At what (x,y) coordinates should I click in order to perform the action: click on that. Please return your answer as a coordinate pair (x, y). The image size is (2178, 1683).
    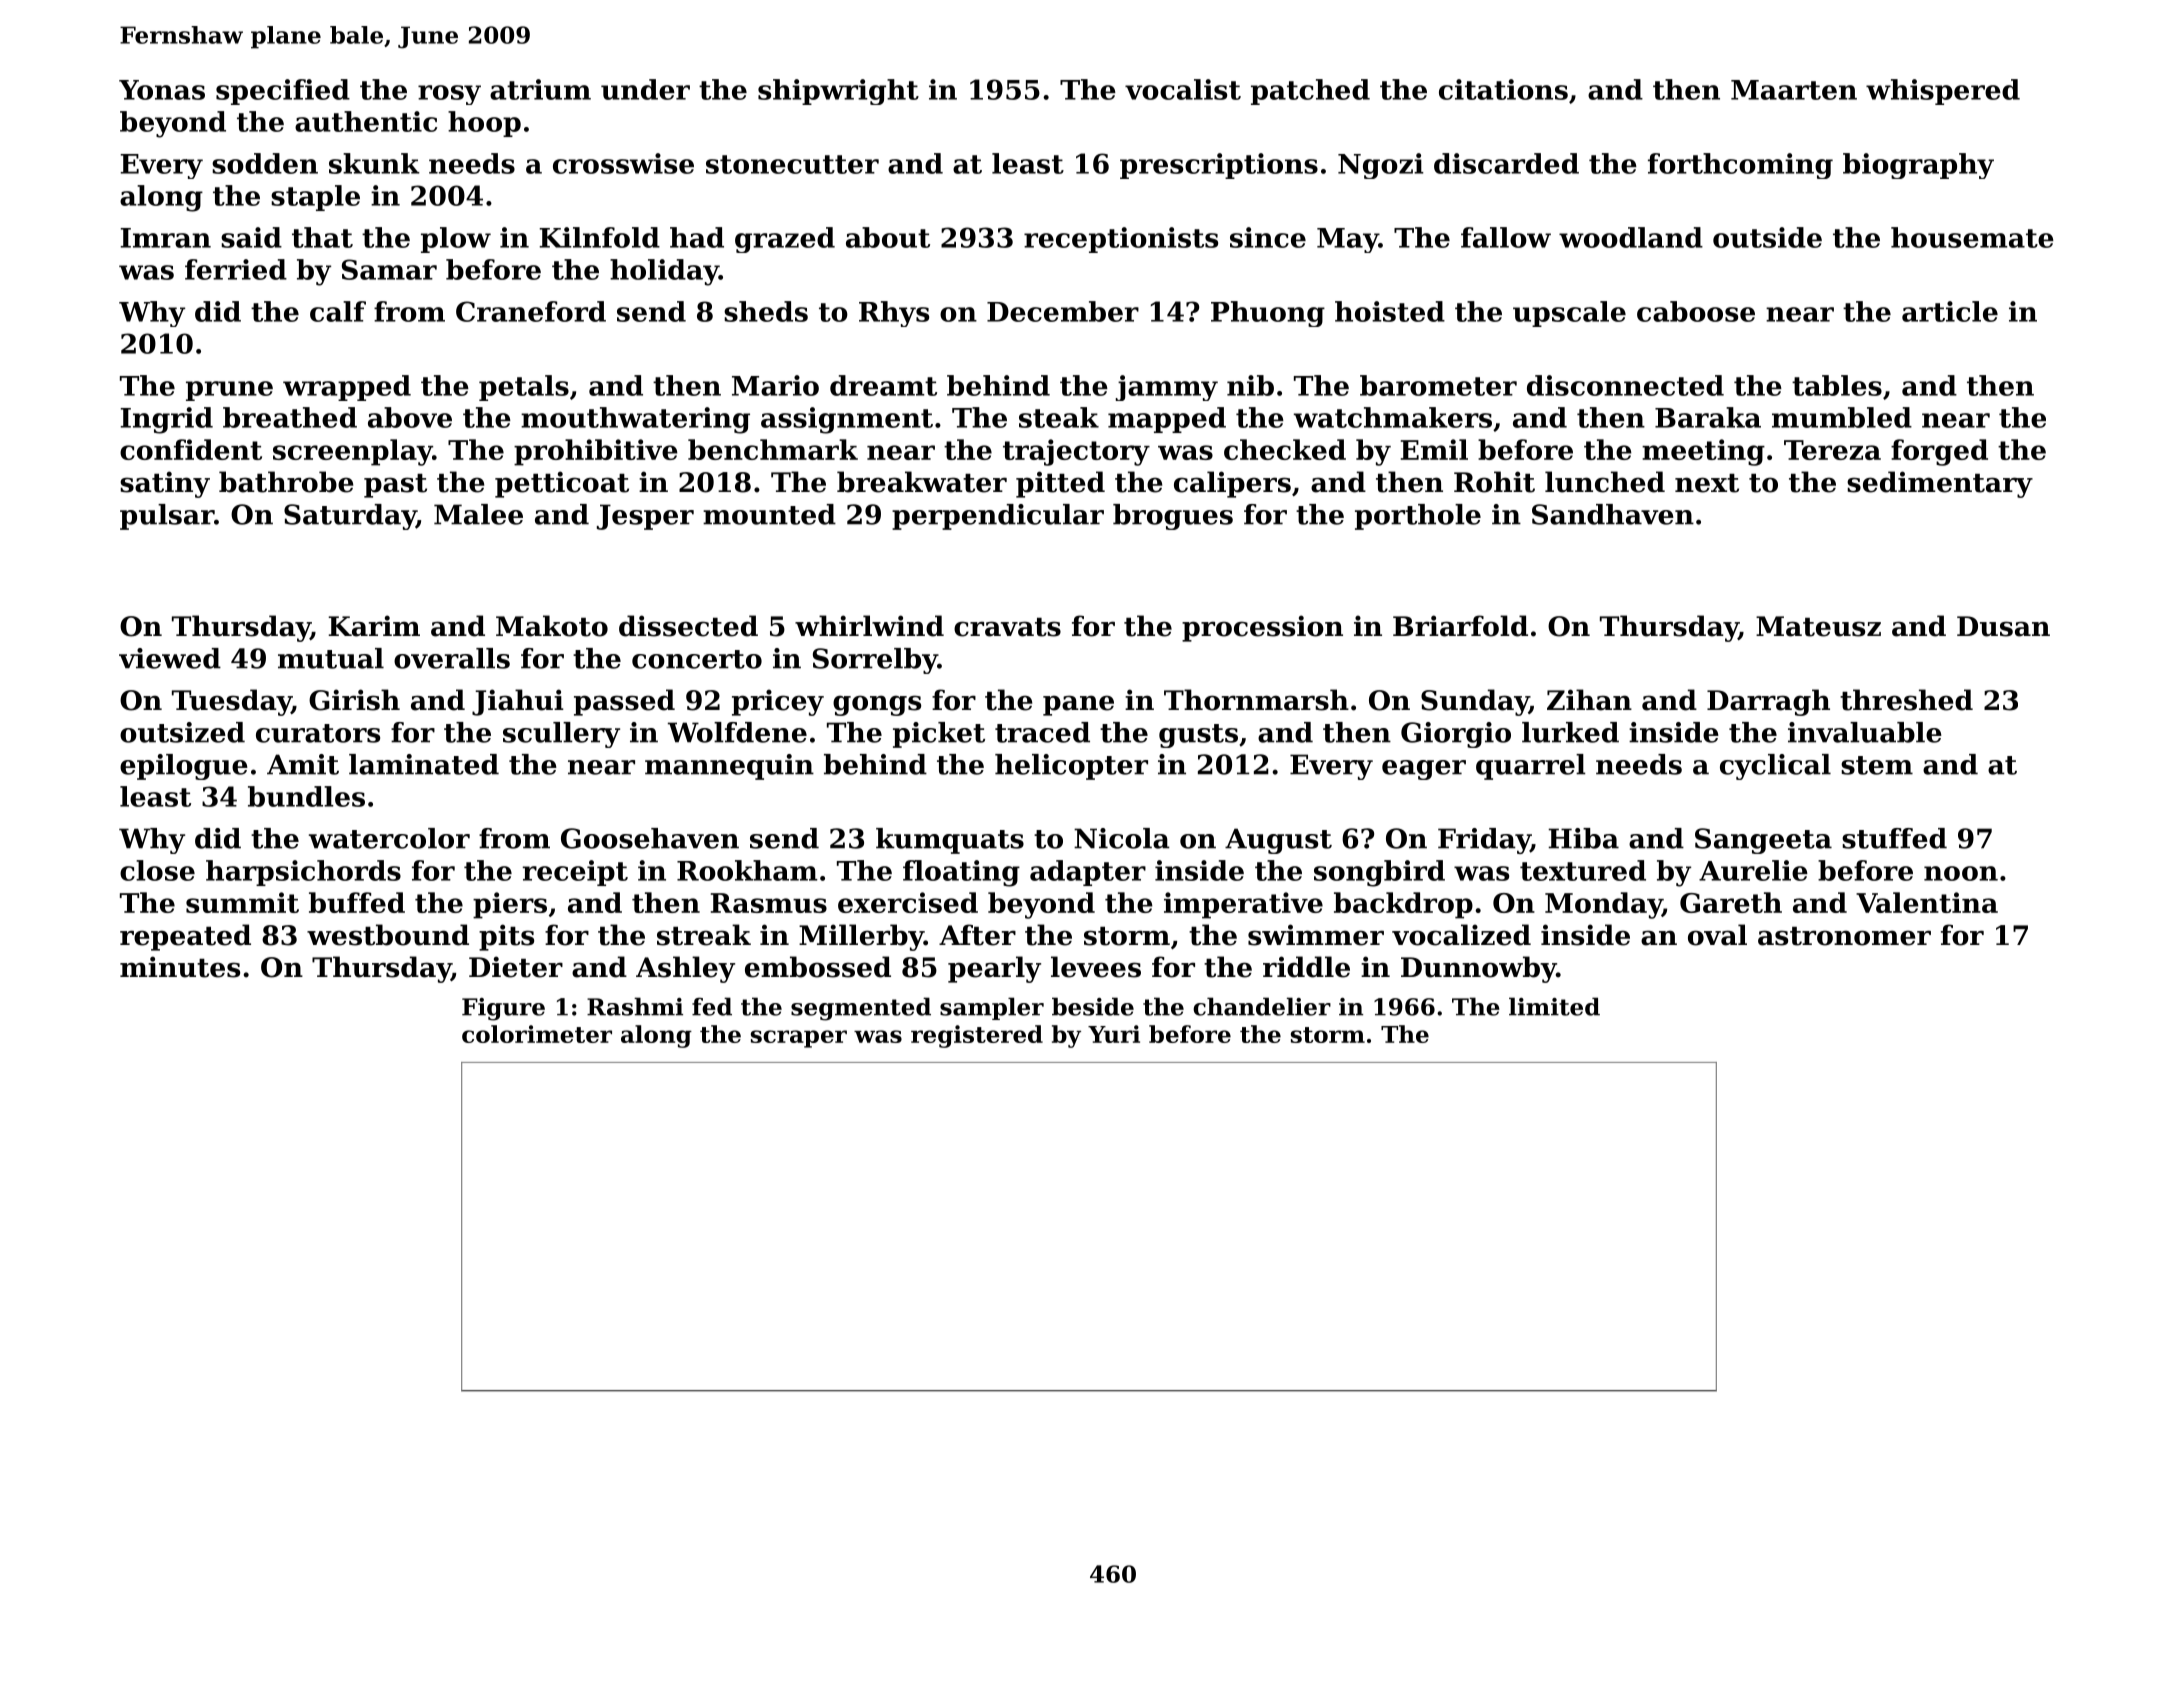
    Looking at the image, I should click on (322, 237).
